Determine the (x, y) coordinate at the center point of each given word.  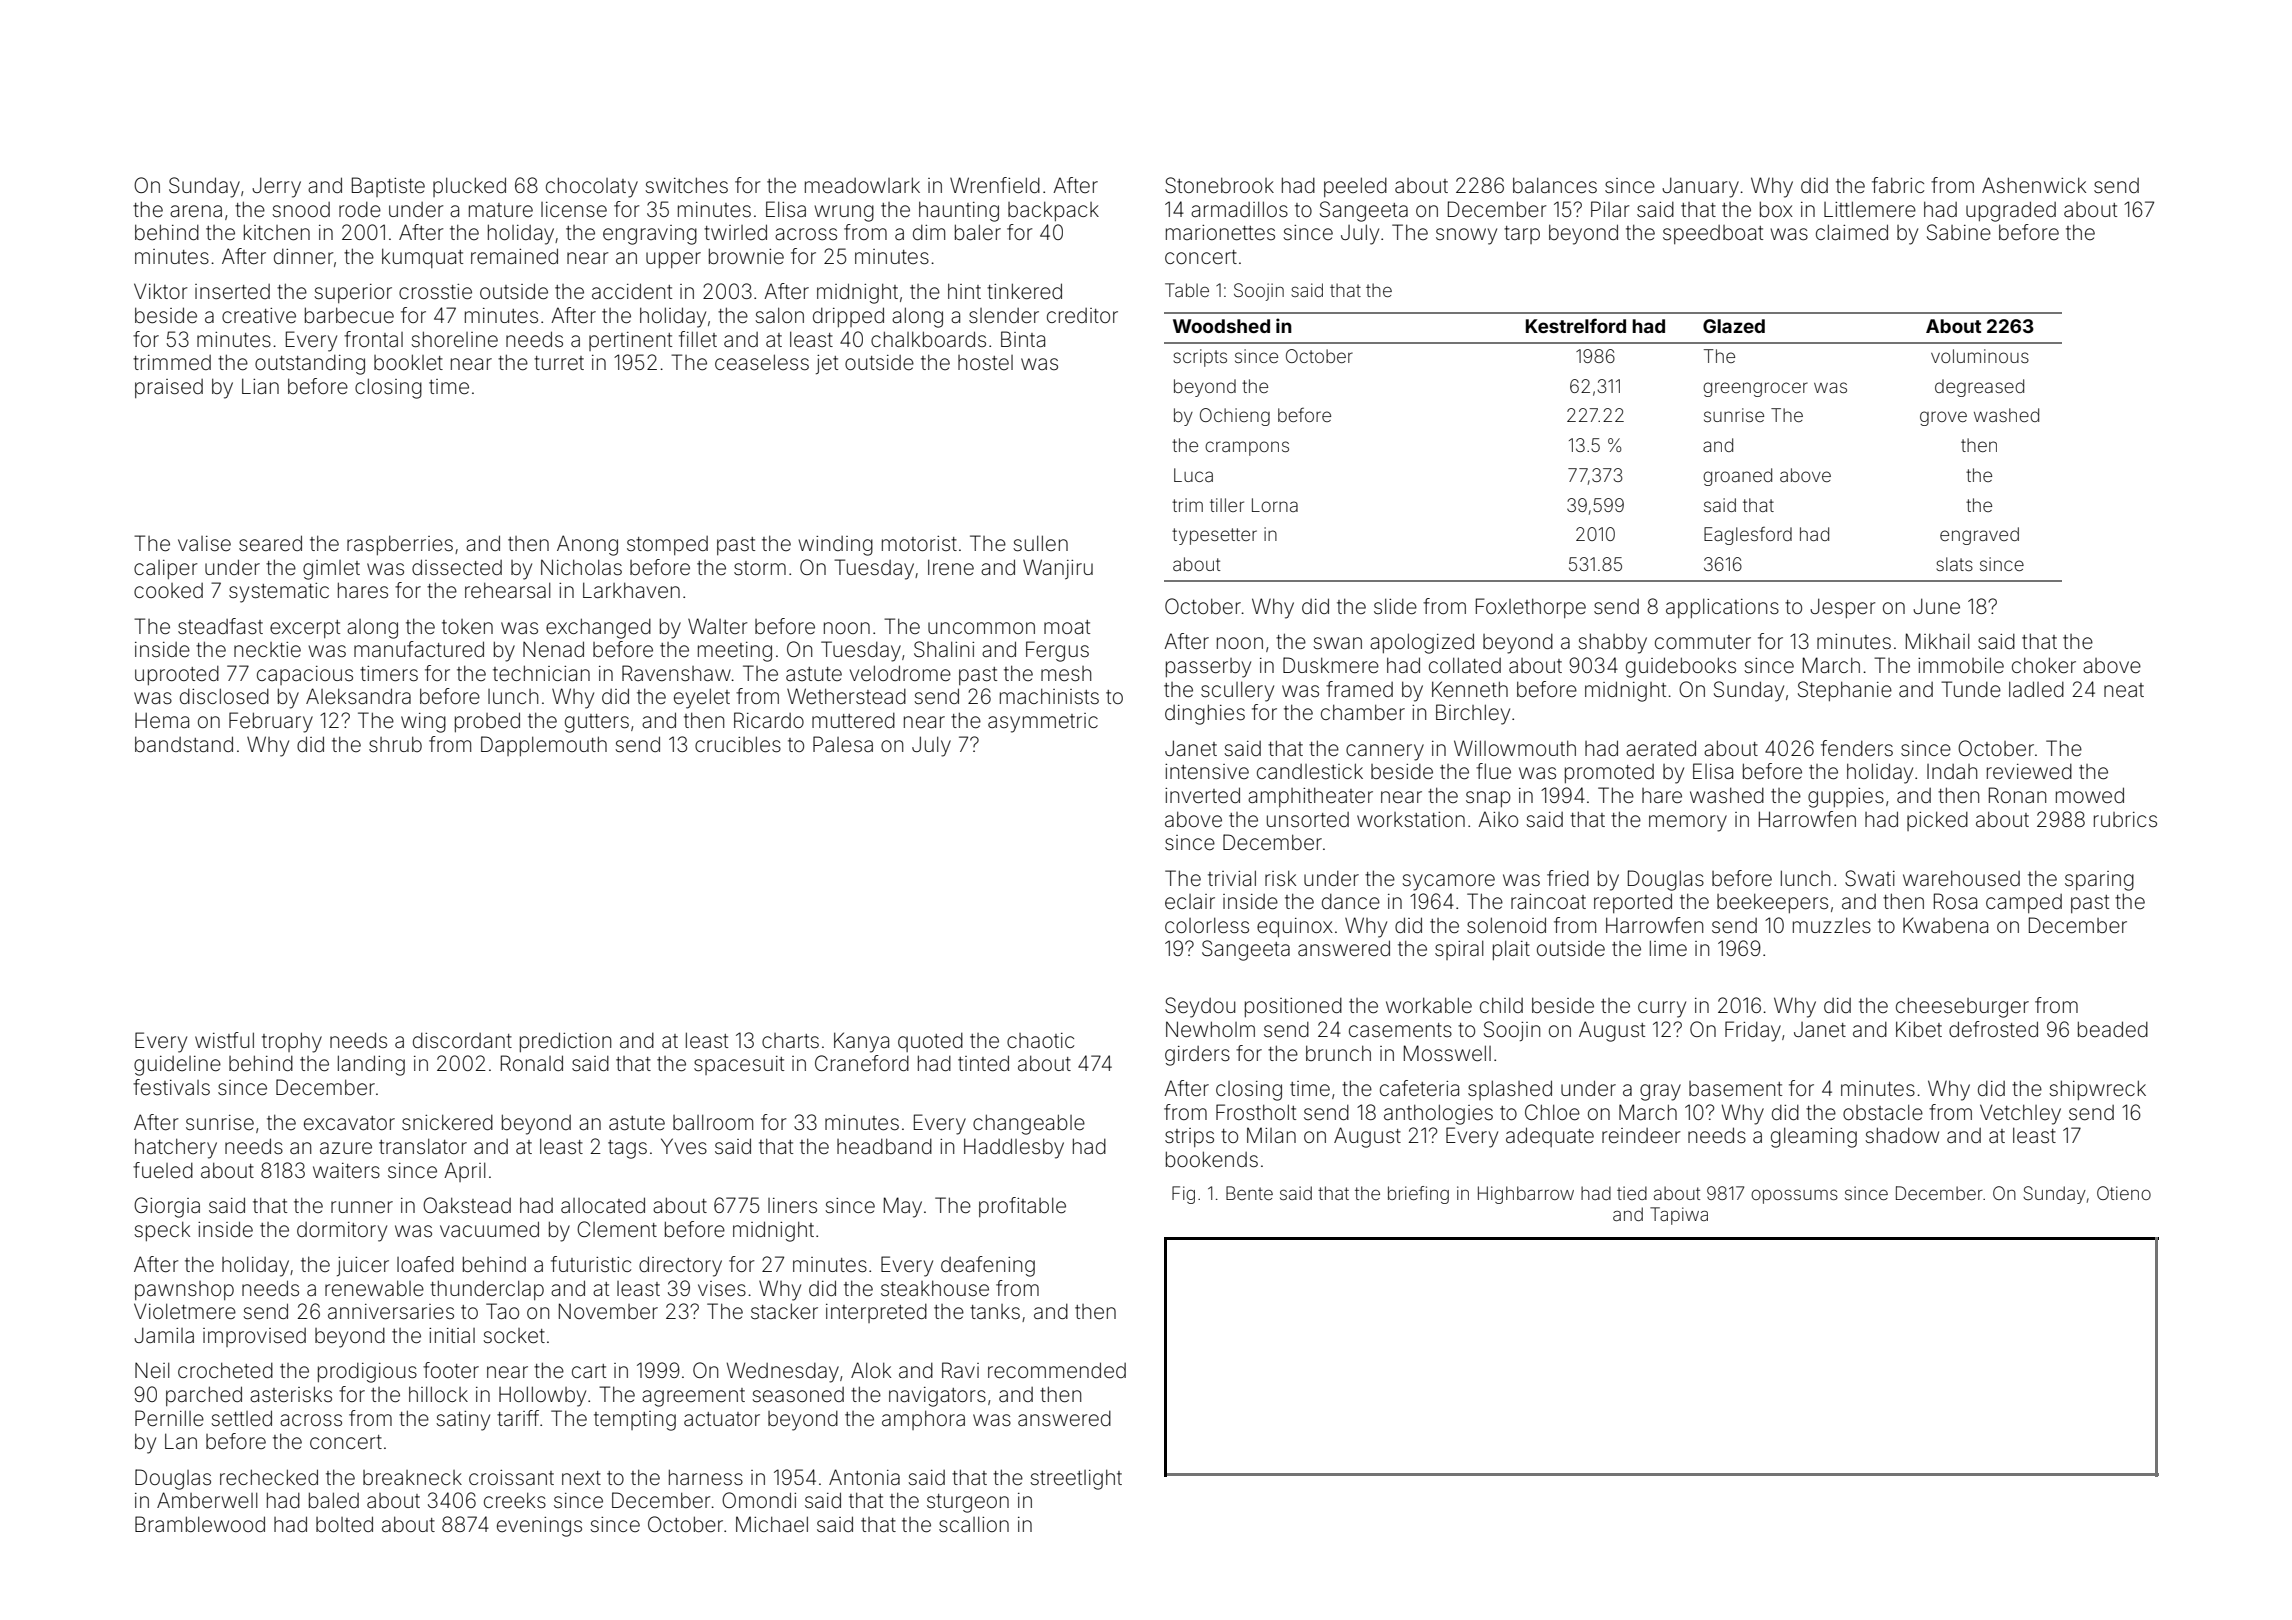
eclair (1190, 902)
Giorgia (167, 1207)
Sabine (1959, 232)
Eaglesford (1748, 536)
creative (259, 316)
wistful (224, 1040)
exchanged (598, 628)
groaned (1737, 477)
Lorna (1275, 505)
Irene (951, 567)
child (1501, 1005)
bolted (344, 1524)
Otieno (2124, 1193)
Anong (587, 545)
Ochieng (1235, 417)
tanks (995, 1311)
